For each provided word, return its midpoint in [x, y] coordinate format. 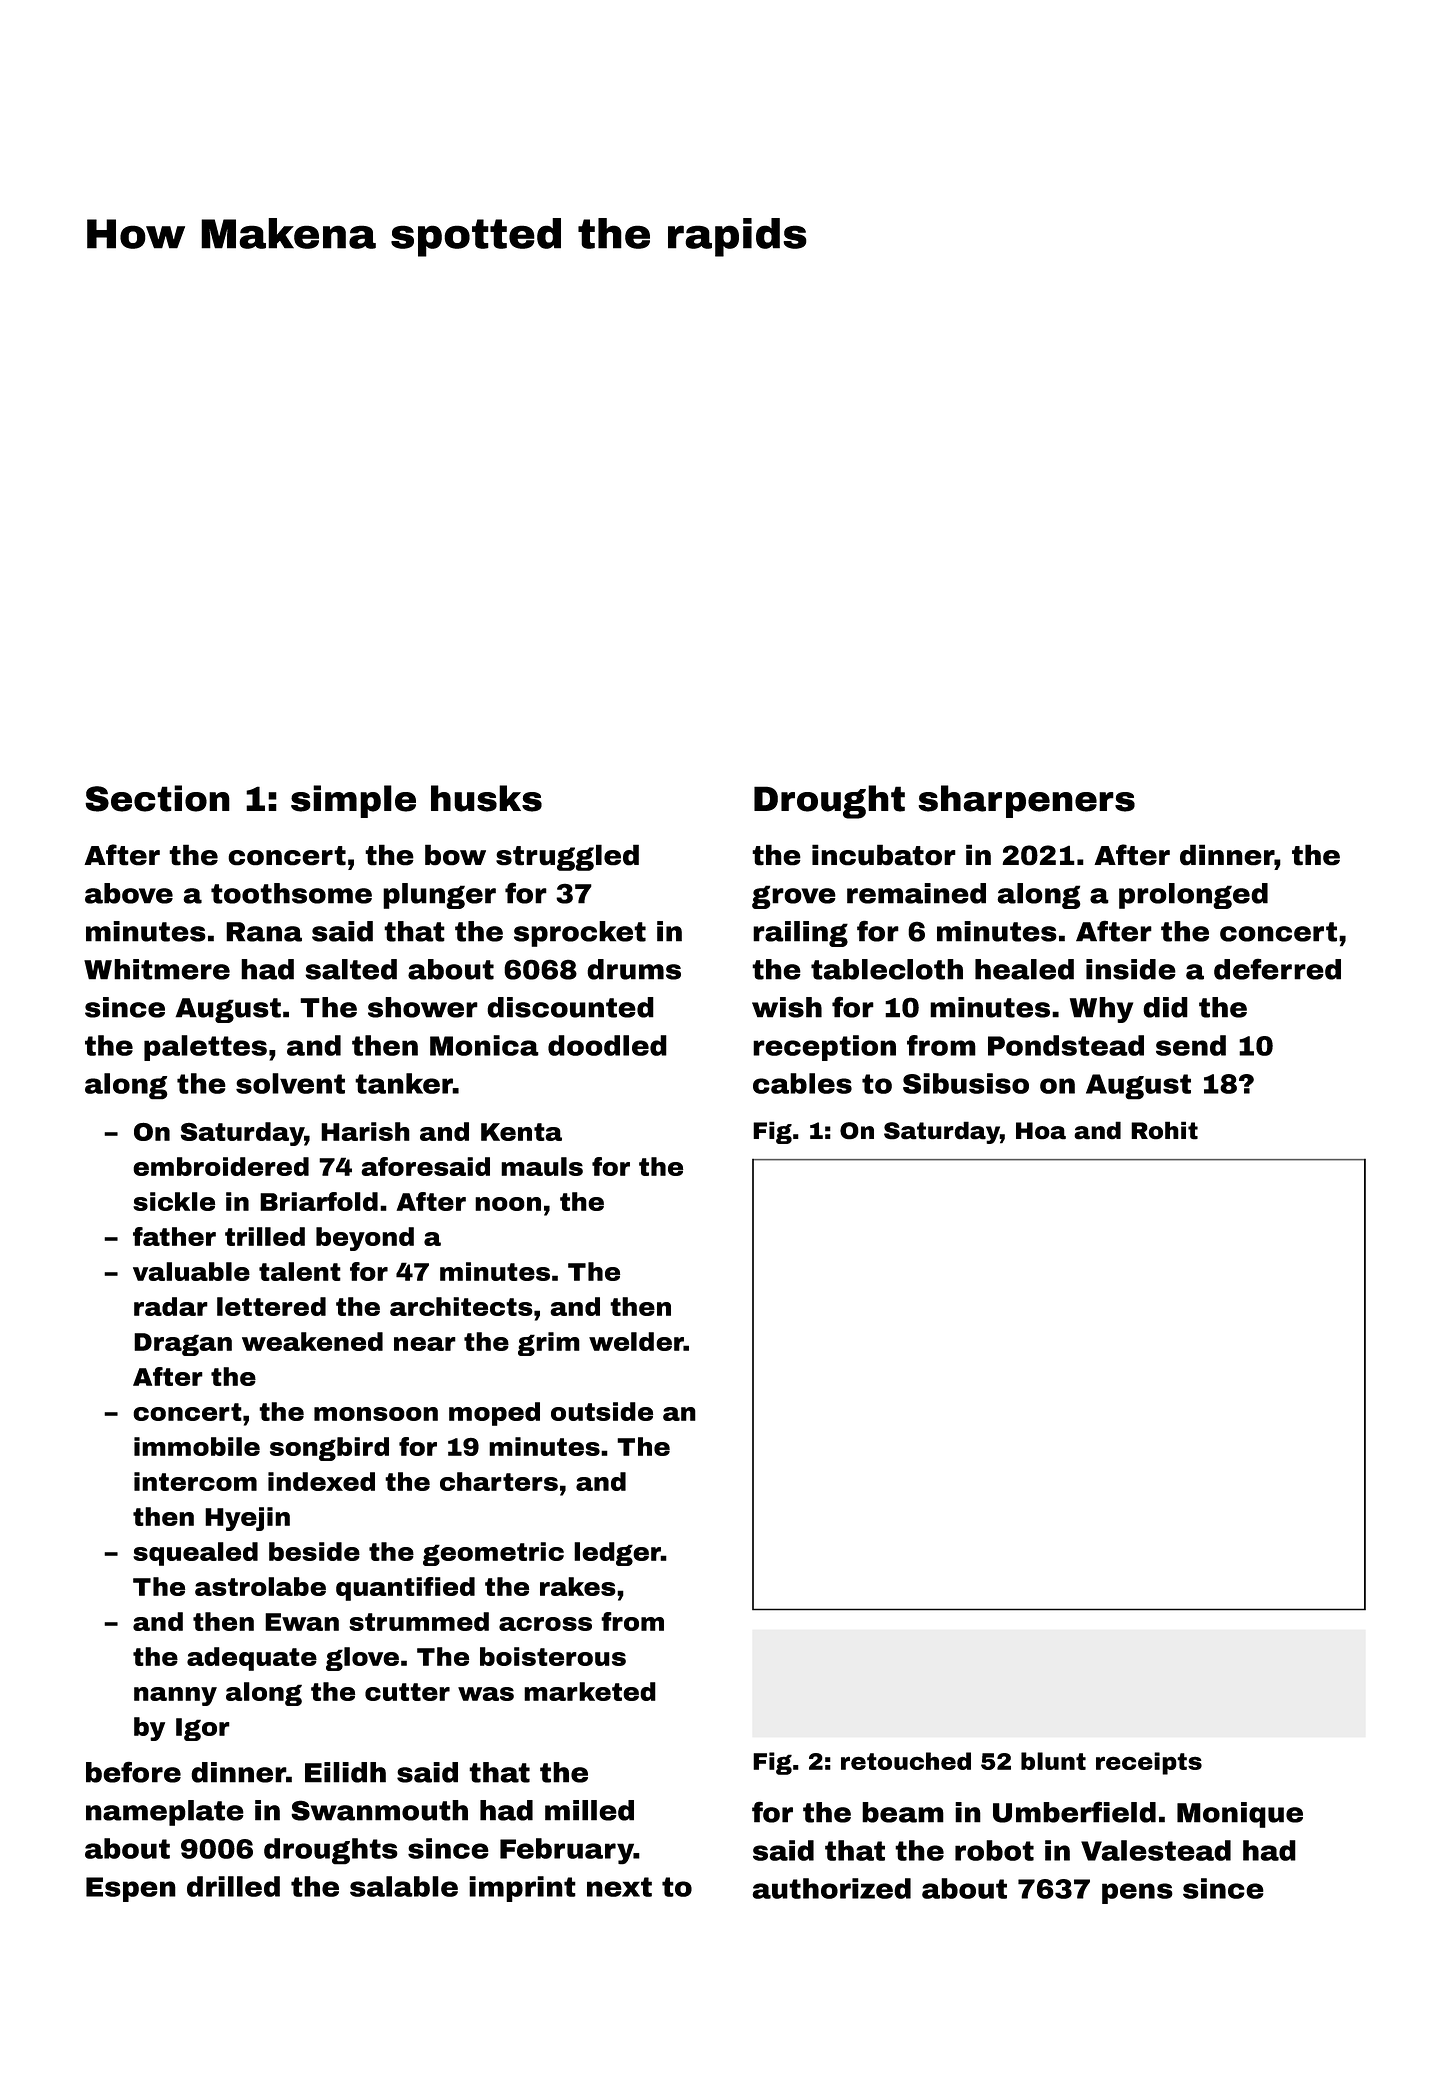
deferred [1277, 969]
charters [499, 1481]
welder [636, 1341]
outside [602, 1411]
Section [157, 798]
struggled [567, 857]
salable [404, 1886]
